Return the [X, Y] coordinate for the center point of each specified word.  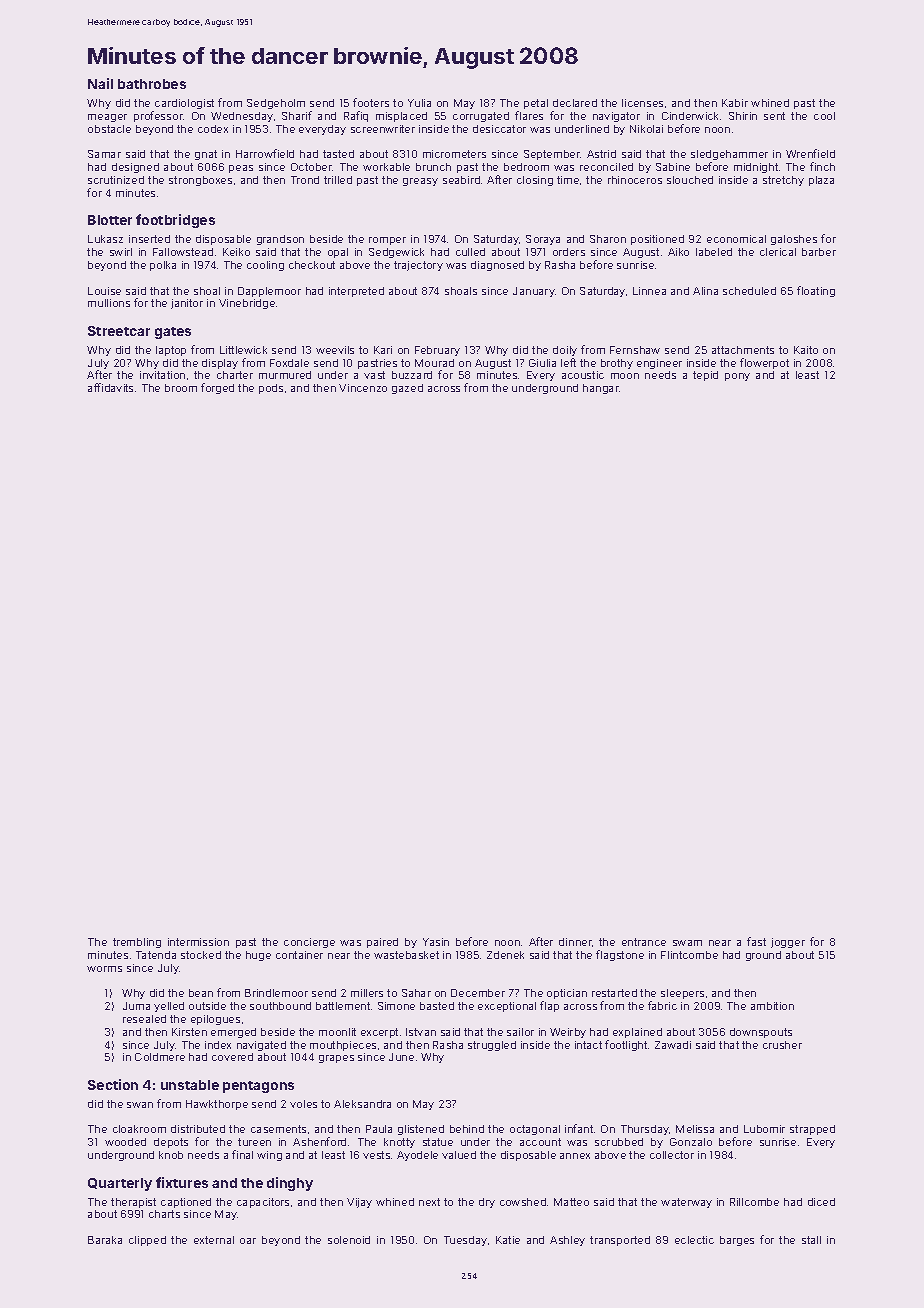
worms [104, 969]
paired [382, 943]
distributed [198, 1129]
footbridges [175, 221]
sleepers [682, 994]
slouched [690, 180]
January [534, 292]
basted [437, 1006]
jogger [788, 943]
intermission [198, 942]
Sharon [608, 239]
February [437, 351]
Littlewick [243, 350]
